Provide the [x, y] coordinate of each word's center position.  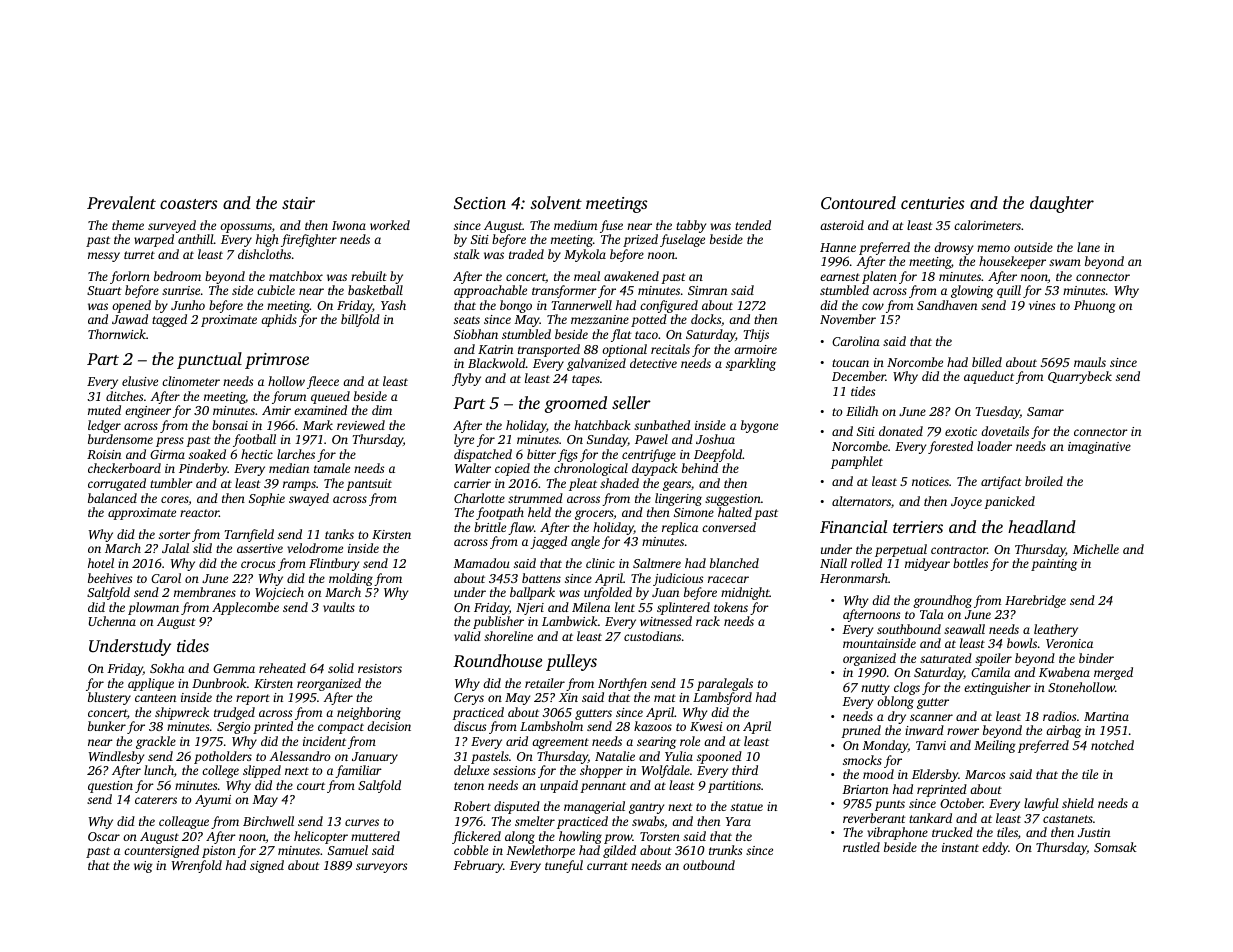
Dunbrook [219, 683]
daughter [1062, 204]
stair [298, 203]
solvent [556, 202]
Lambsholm [551, 726]
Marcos [985, 774]
